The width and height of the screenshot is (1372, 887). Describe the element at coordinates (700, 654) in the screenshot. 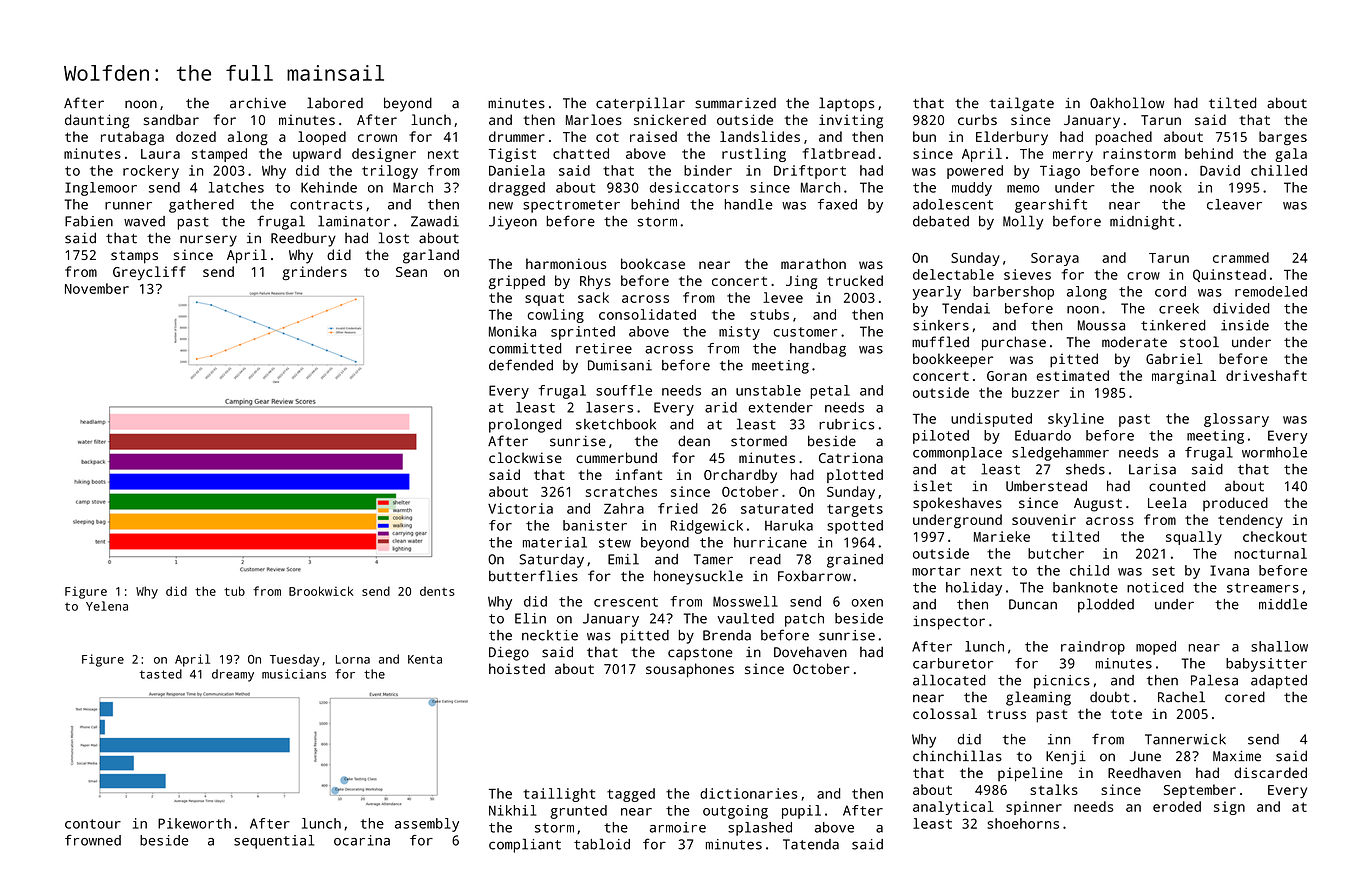

I see `capstone` at that location.
